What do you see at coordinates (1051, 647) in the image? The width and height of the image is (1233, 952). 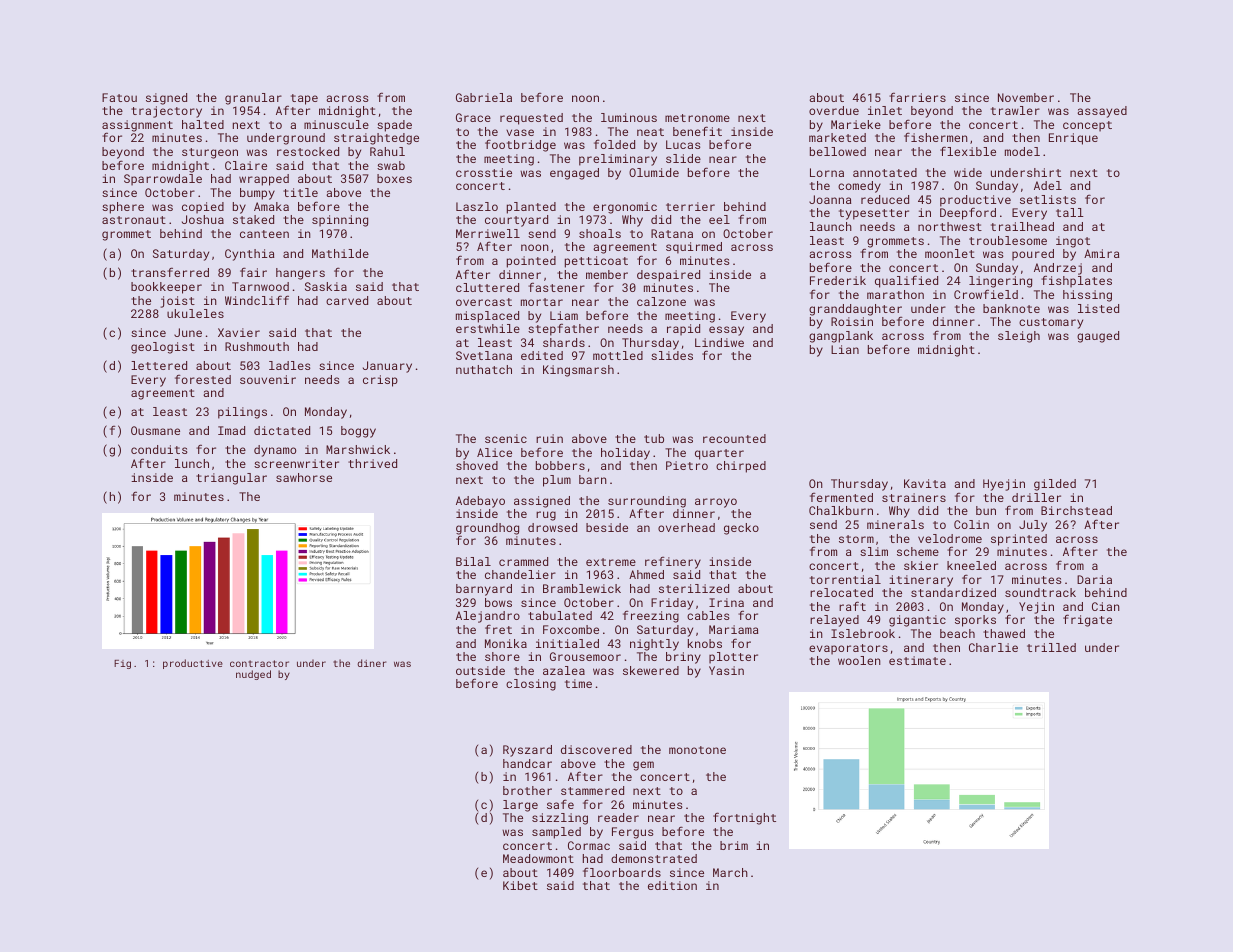 I see `trilled` at bounding box center [1051, 647].
